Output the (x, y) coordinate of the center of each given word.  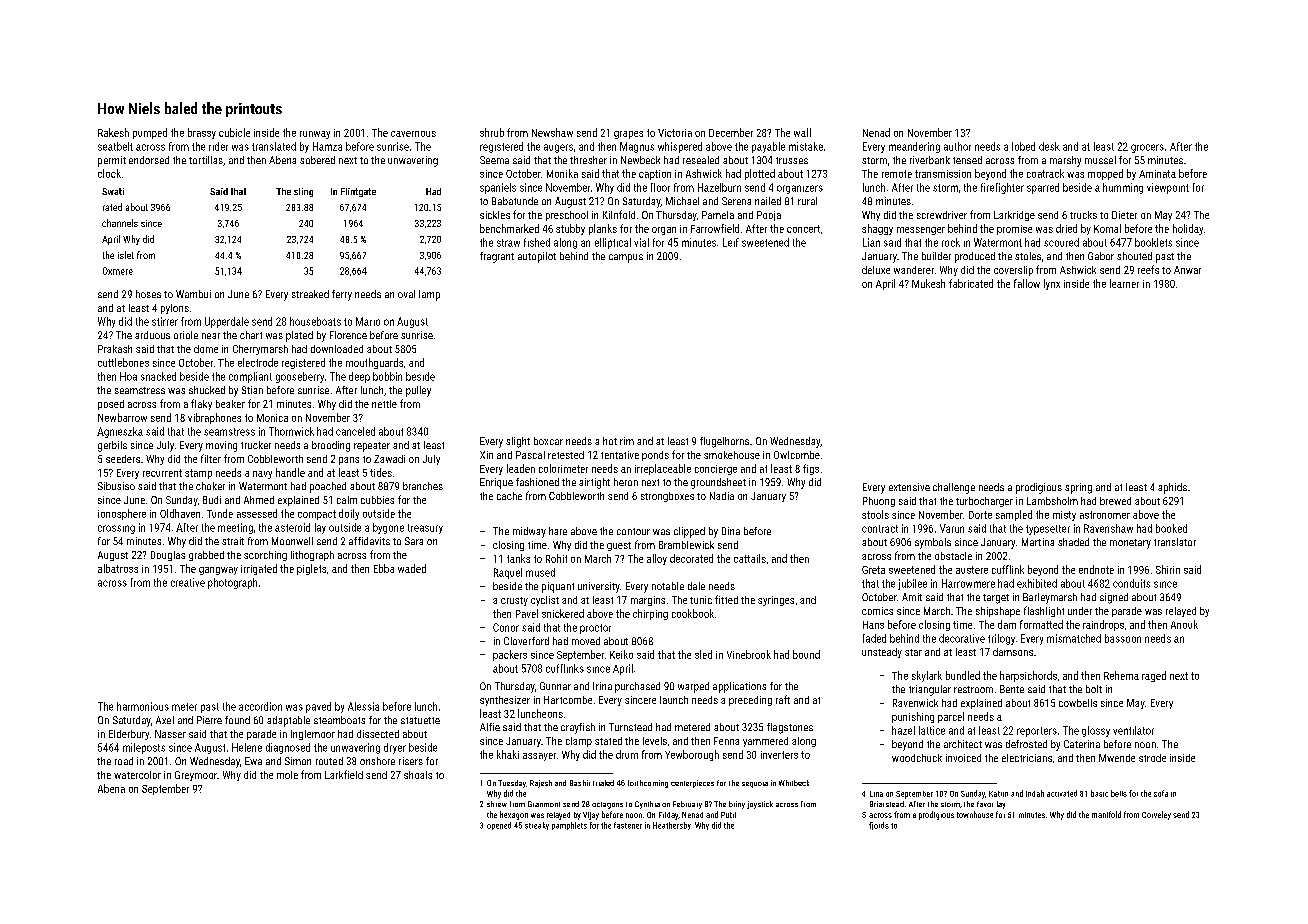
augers (558, 148)
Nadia (722, 496)
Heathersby (672, 826)
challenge (954, 488)
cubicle (234, 132)
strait (233, 541)
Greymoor (196, 776)
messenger (921, 231)
